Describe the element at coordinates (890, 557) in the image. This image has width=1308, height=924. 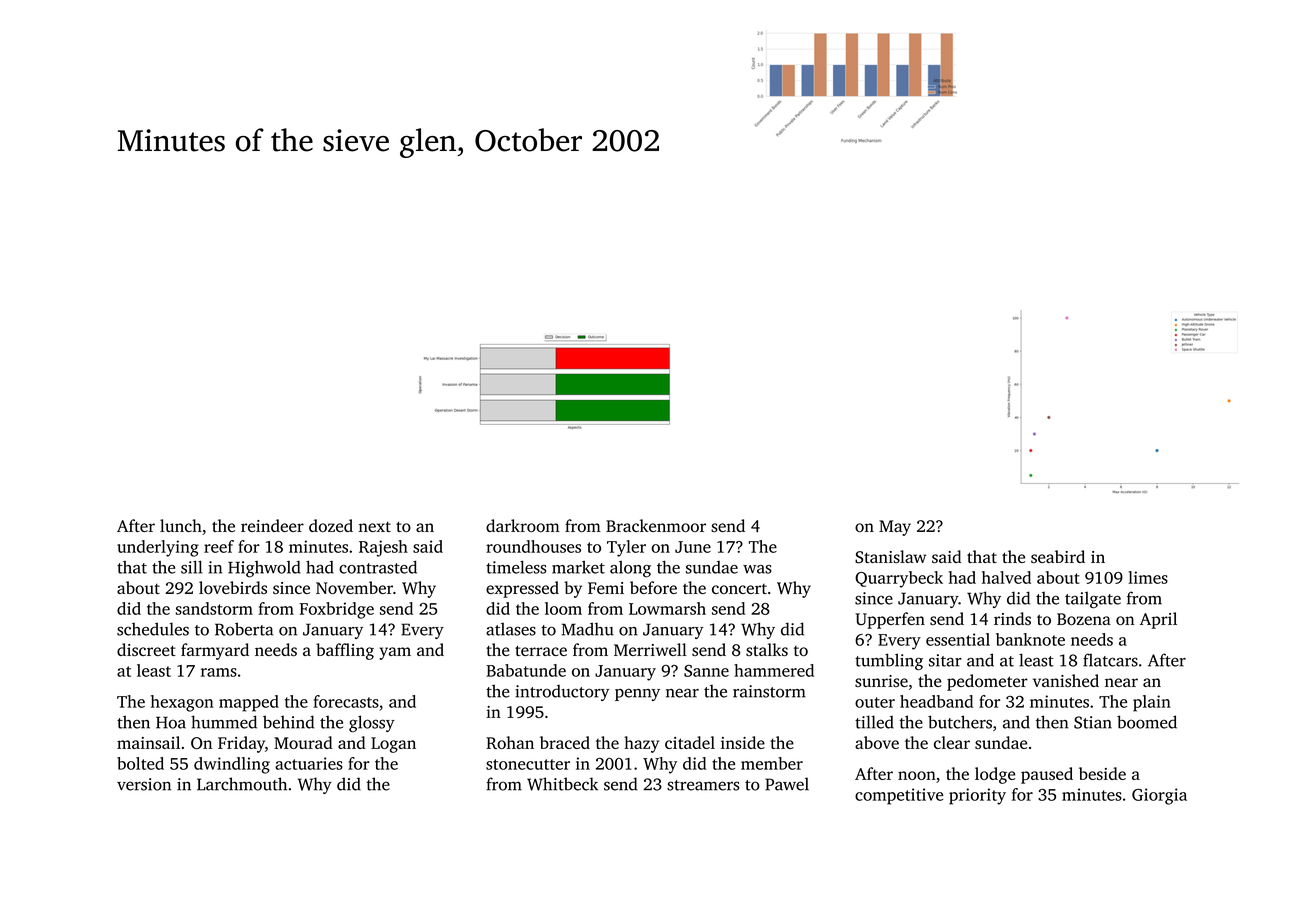
I see `Stanislaw` at that location.
